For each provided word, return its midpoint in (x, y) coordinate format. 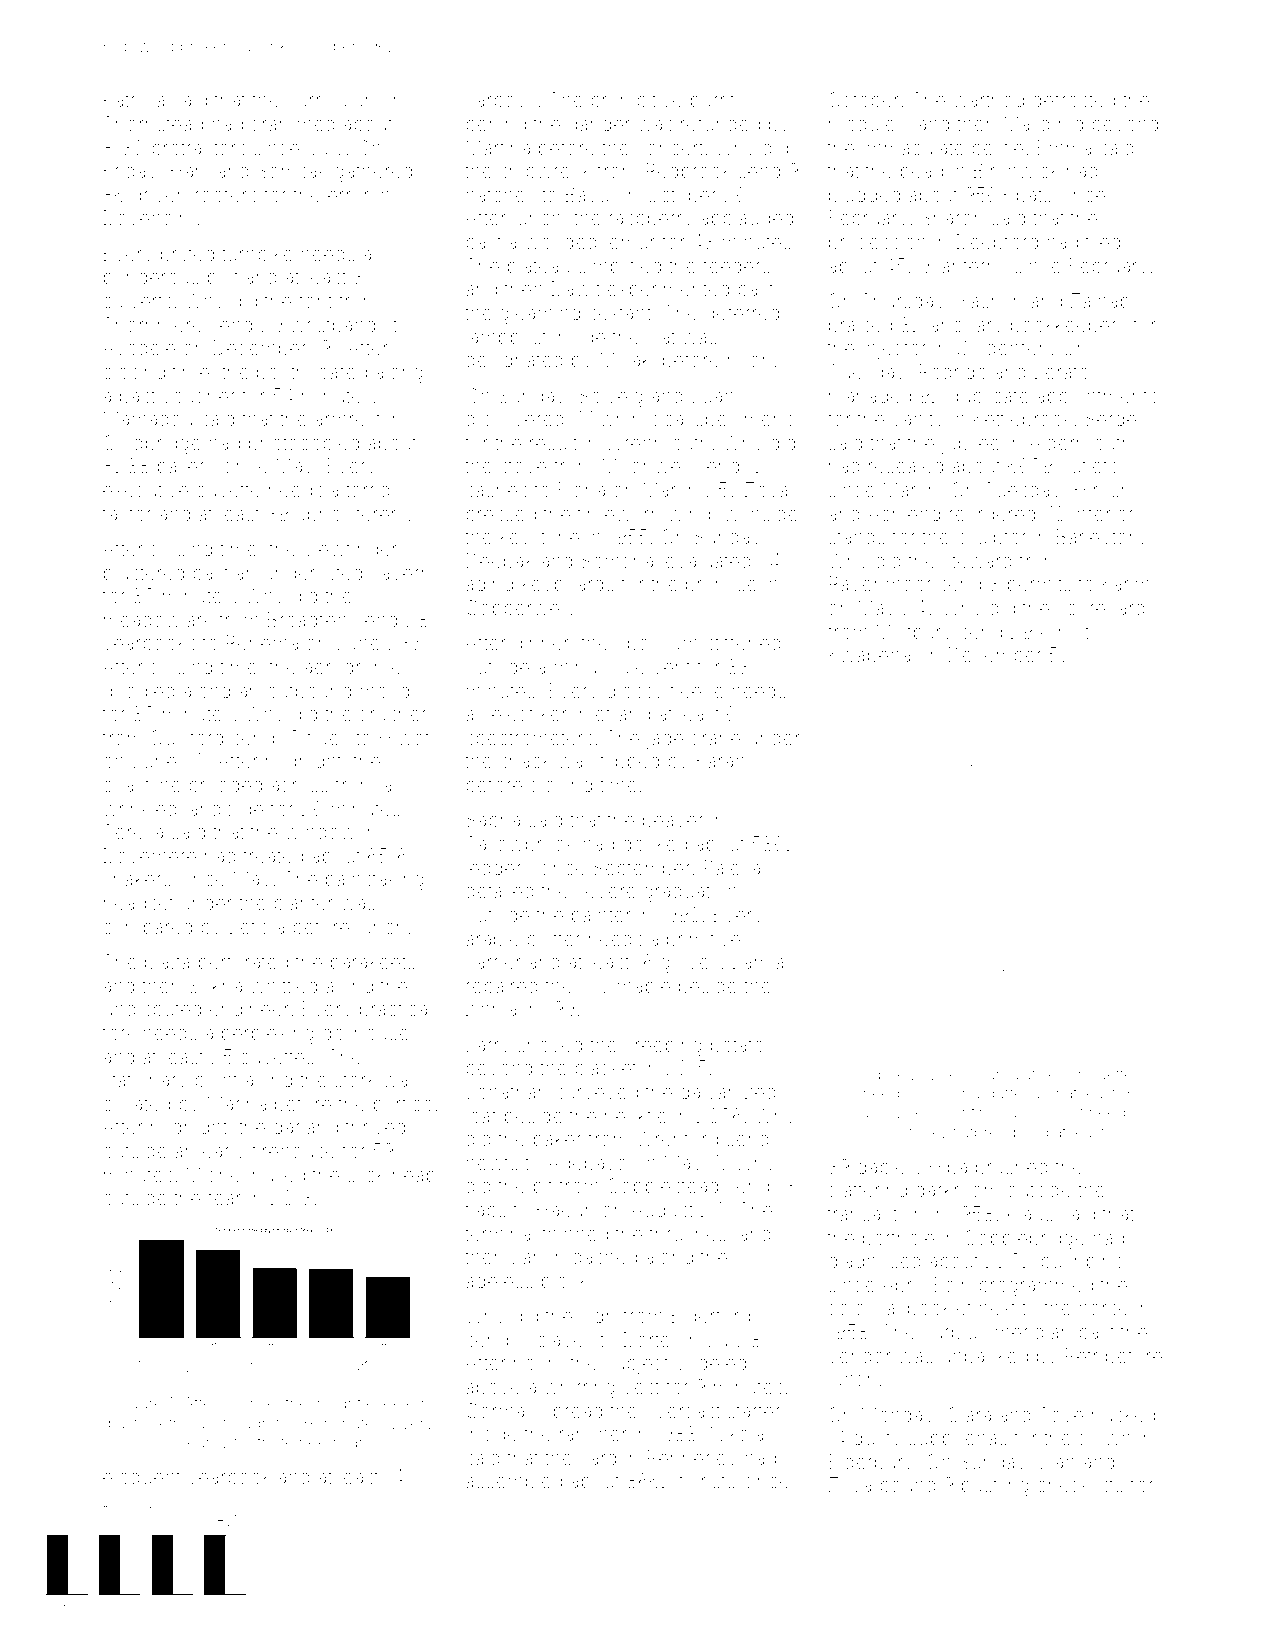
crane (716, 739)
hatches (500, 195)
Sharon (952, 217)
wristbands (338, 324)
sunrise (249, 1403)
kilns (1059, 632)
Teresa (133, 831)
